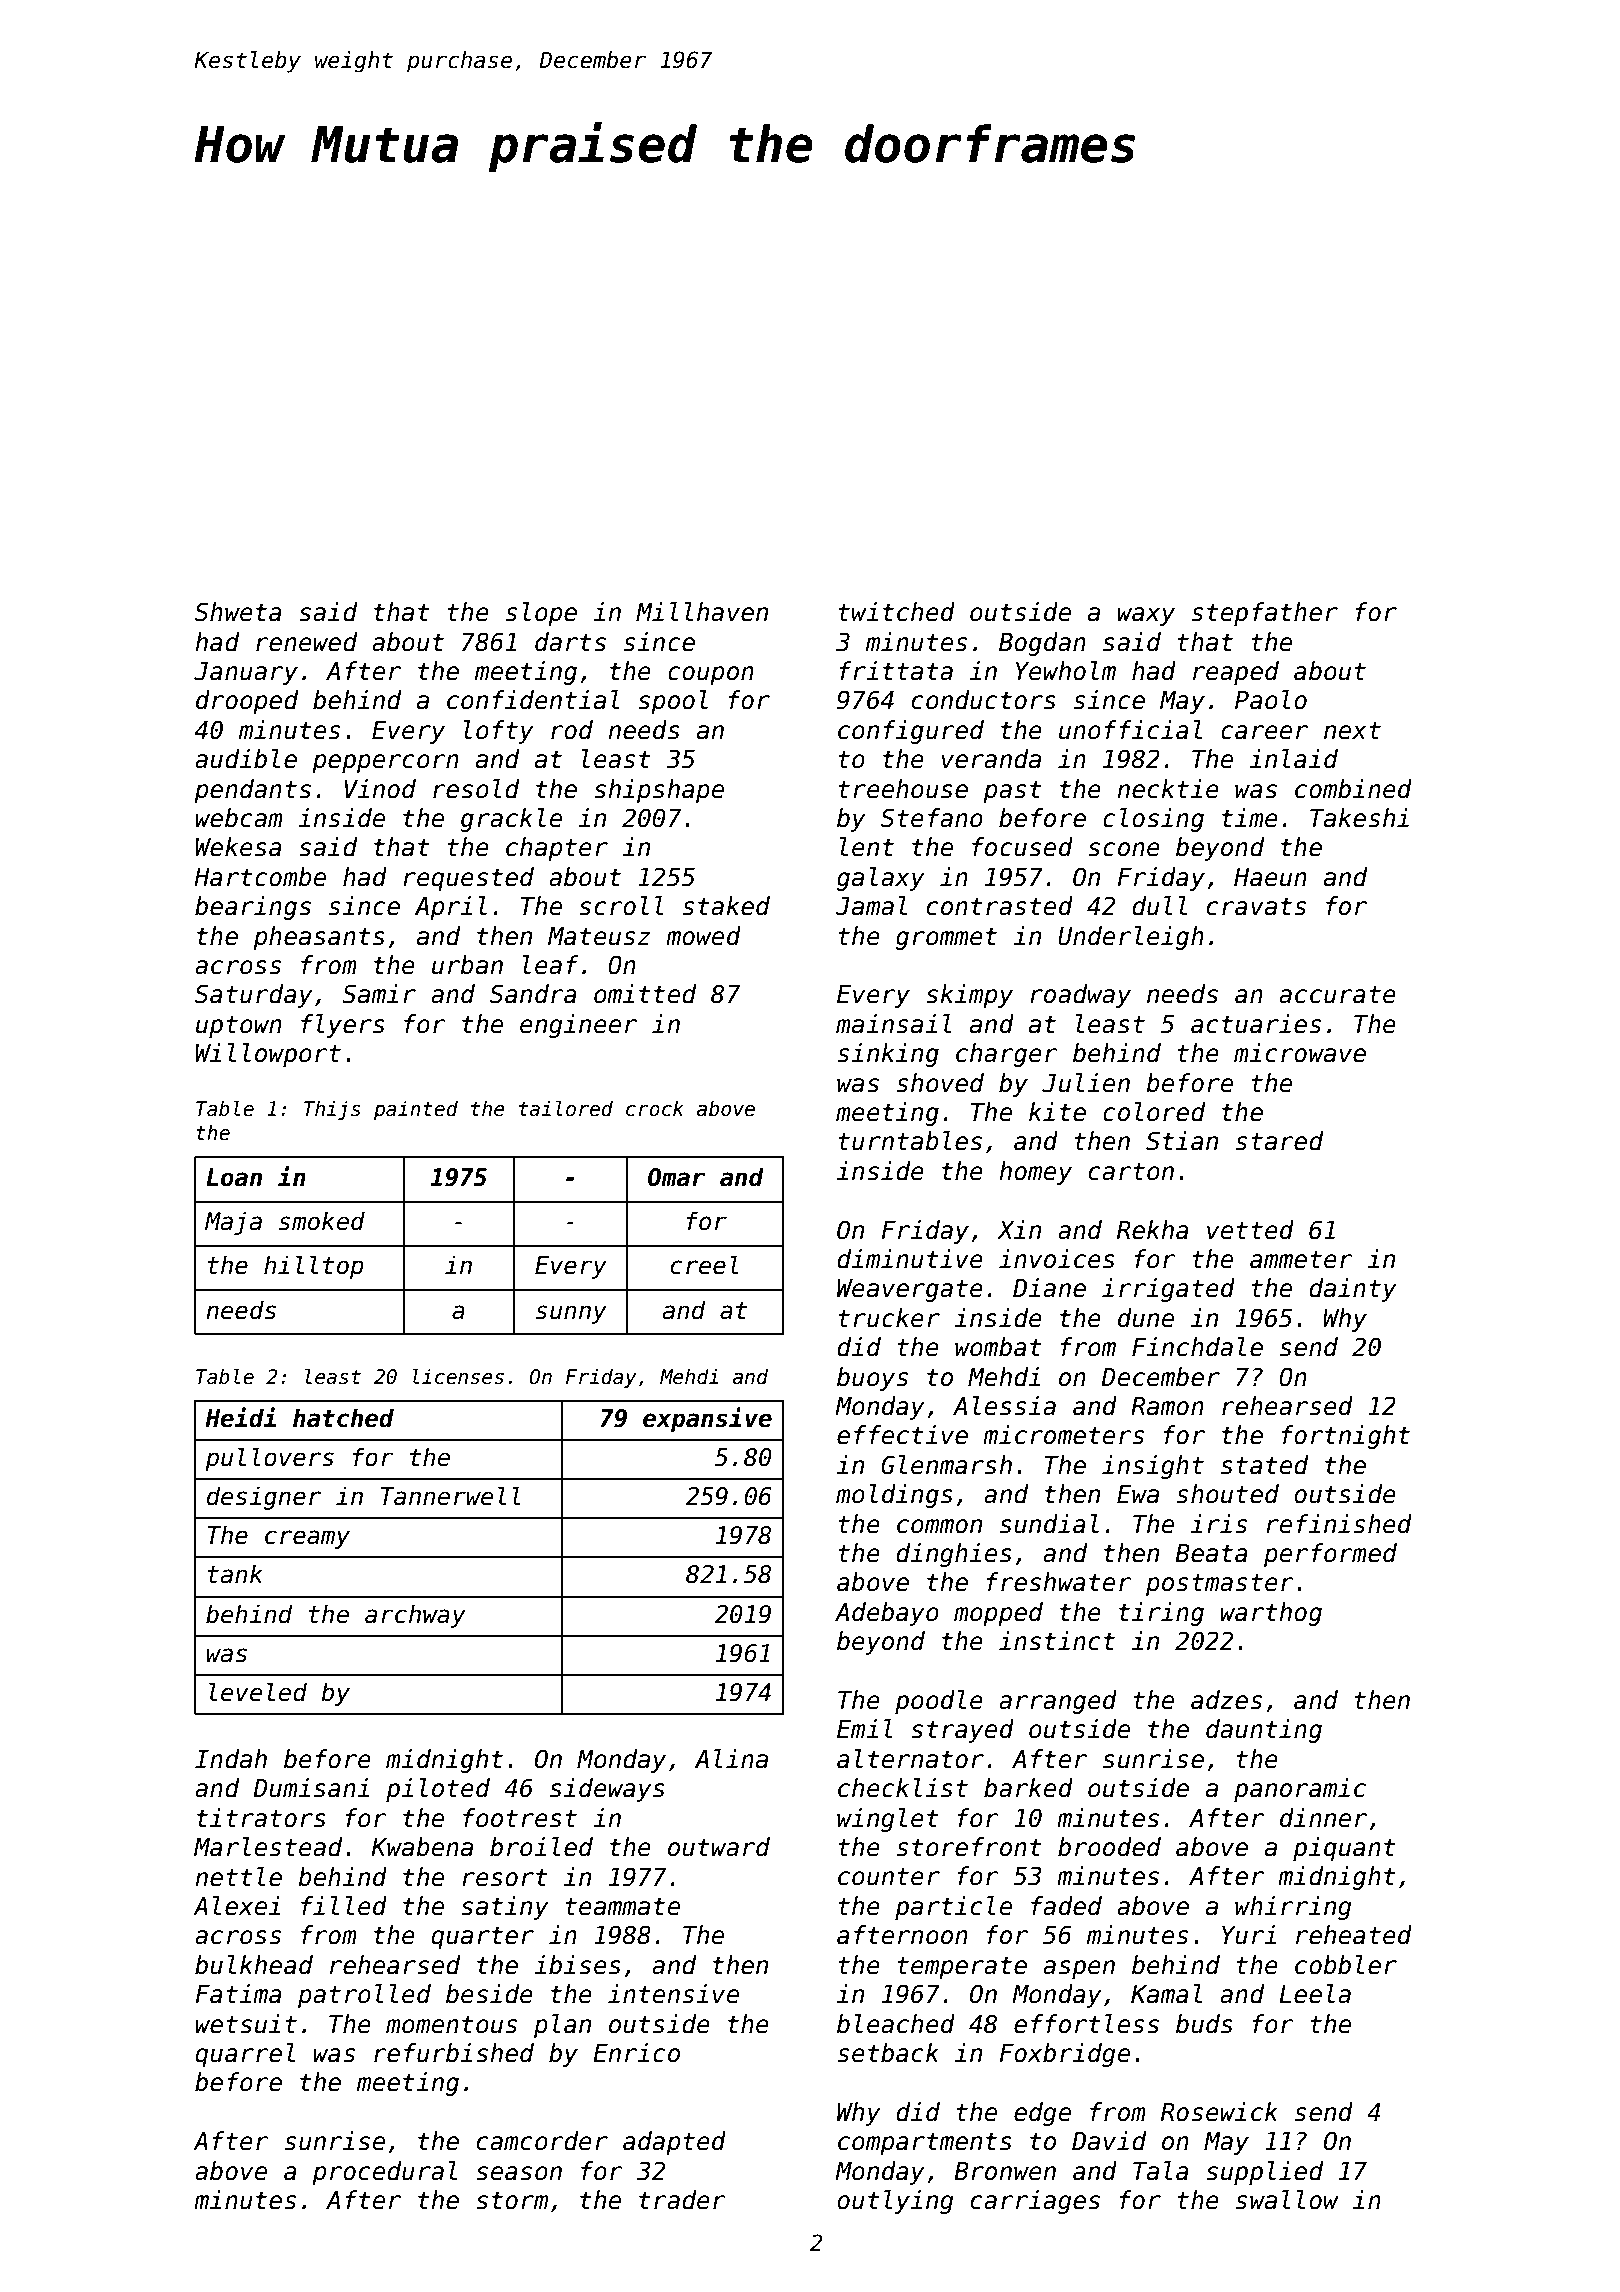 This image has width=1620, height=2292. Describe the element at coordinates (1109, 1847) in the image. I see `brooded` at that location.
